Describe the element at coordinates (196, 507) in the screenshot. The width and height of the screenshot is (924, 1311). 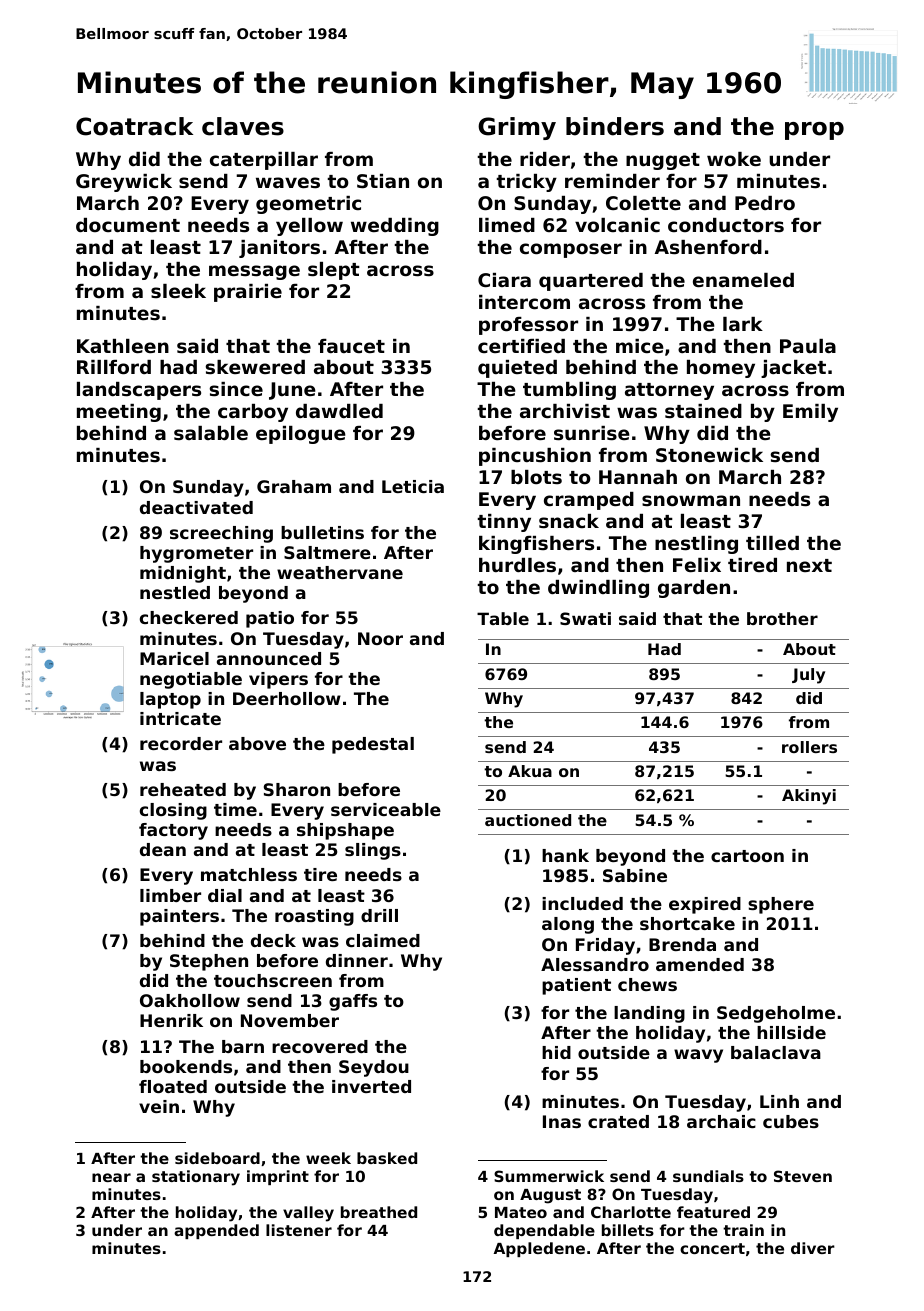
I see `deactivated` at that location.
